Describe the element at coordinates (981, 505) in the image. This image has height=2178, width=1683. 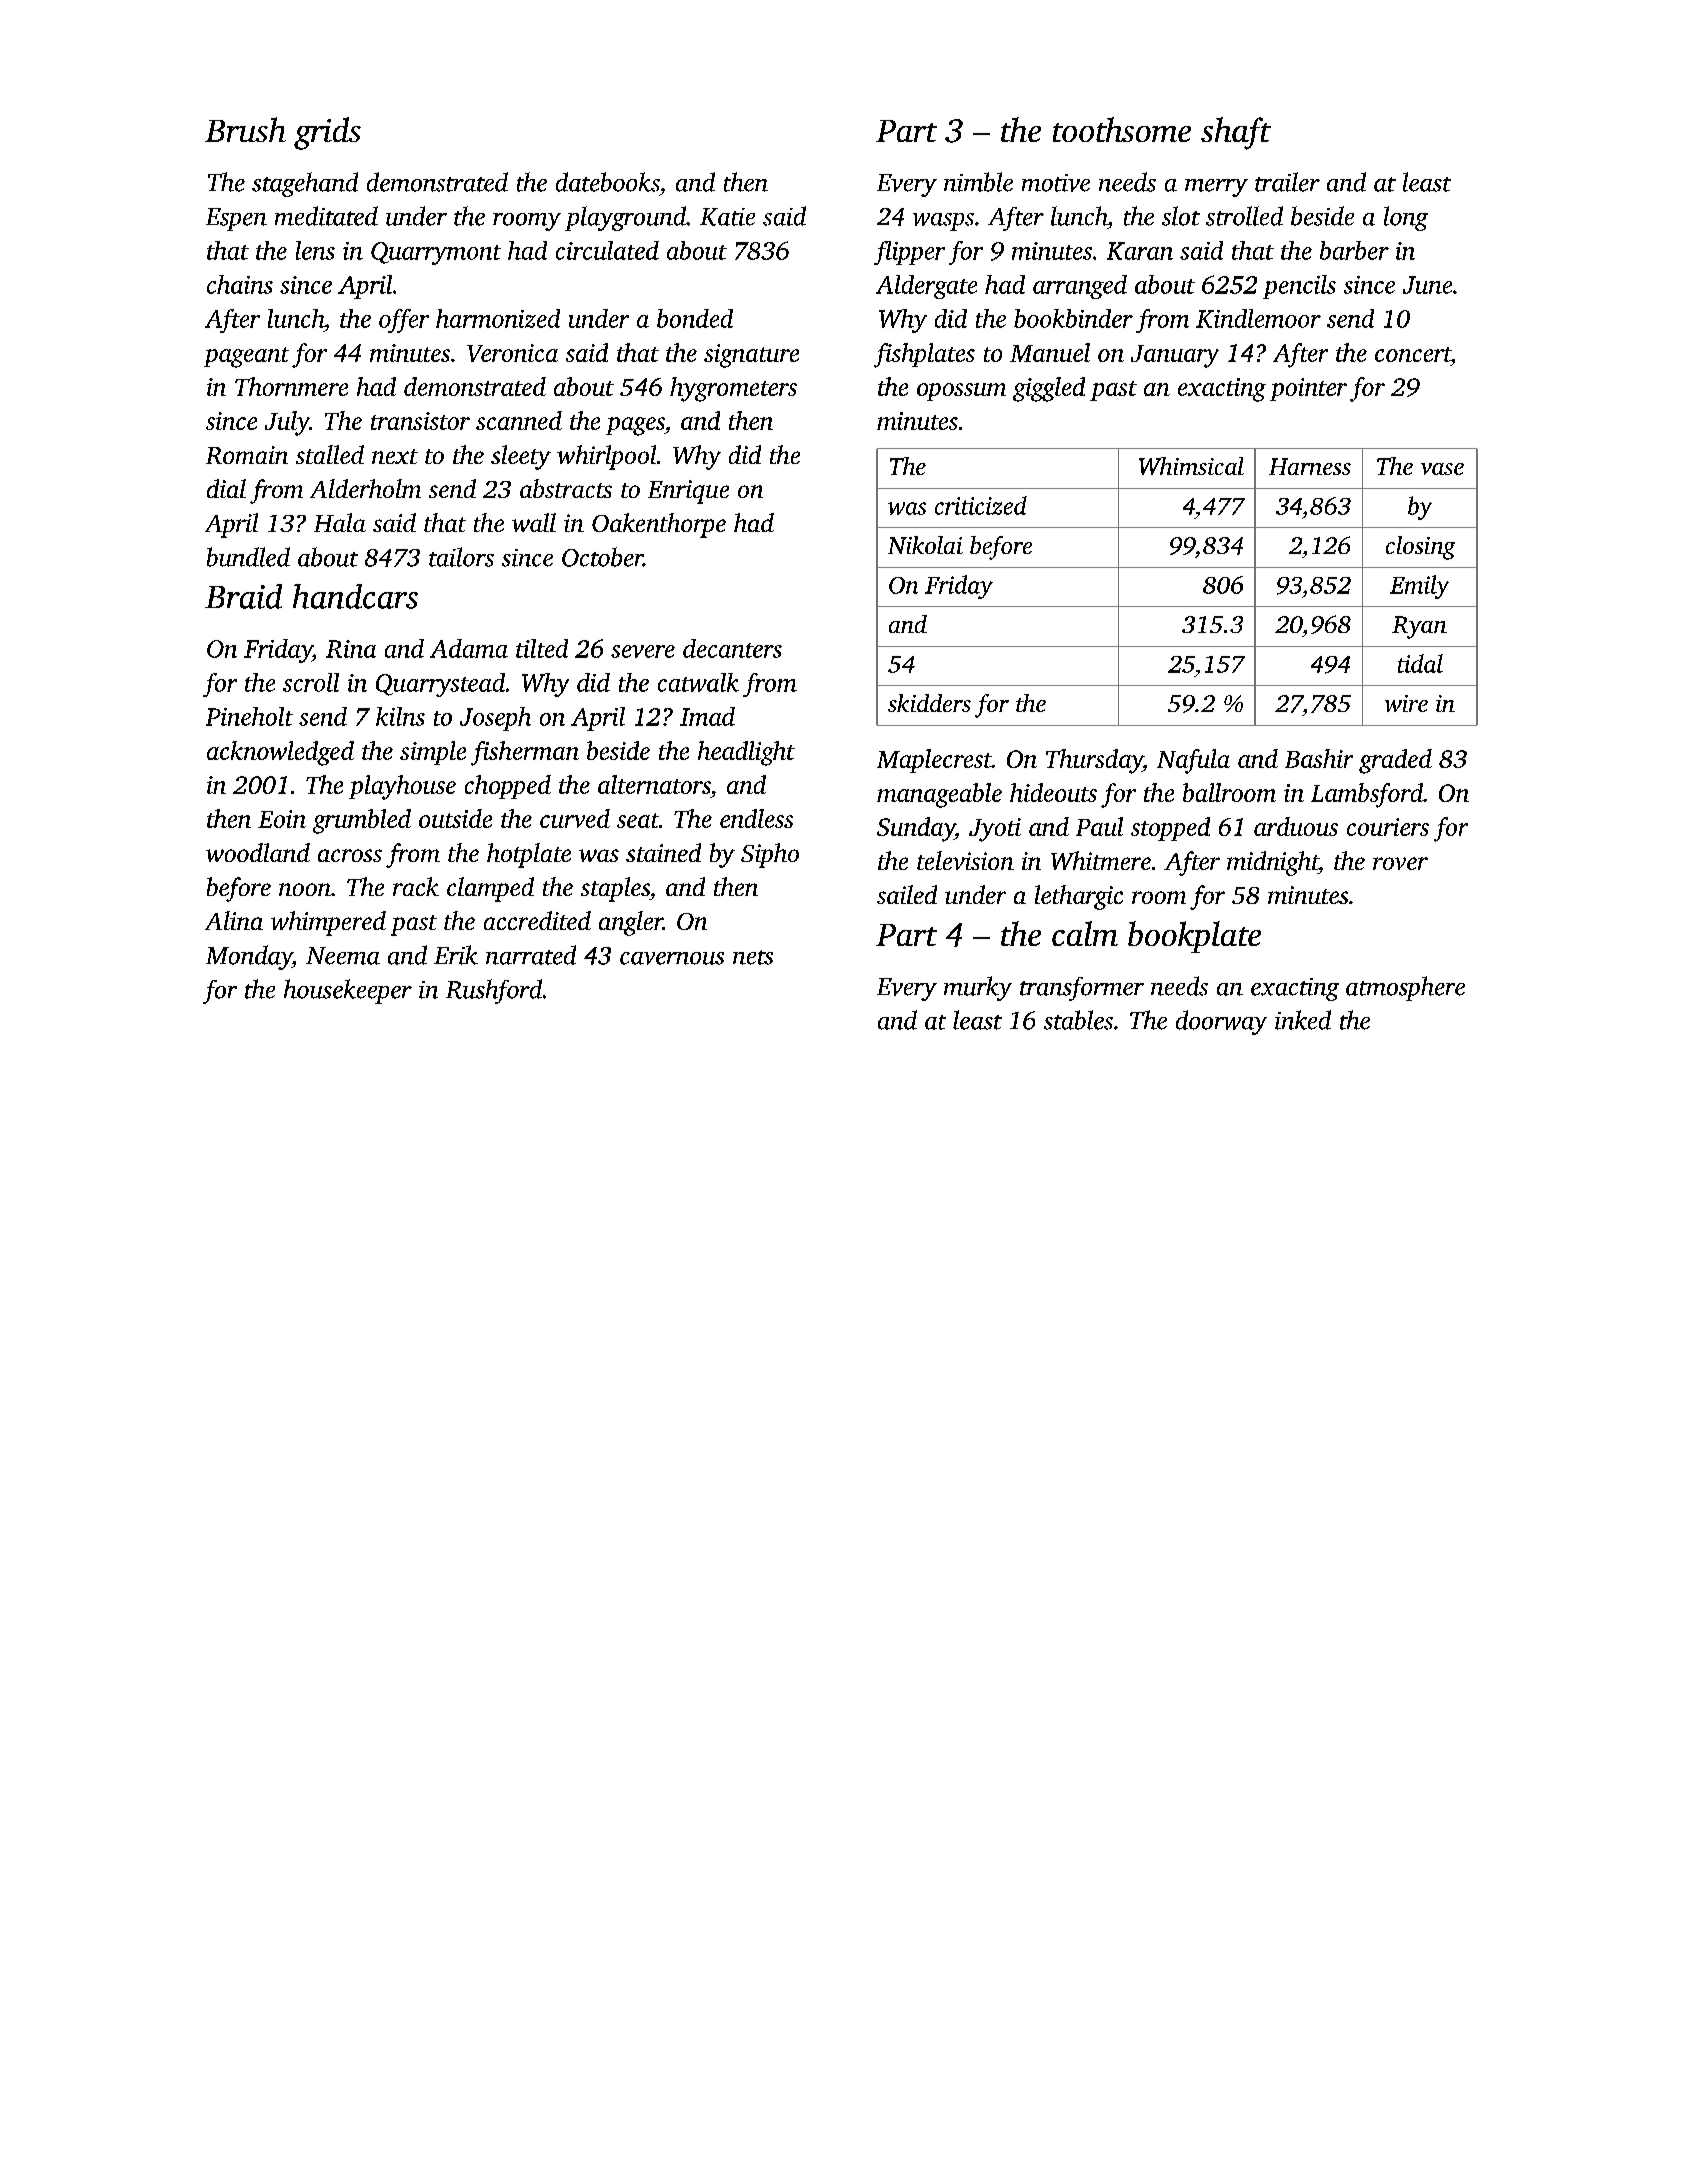
I see `criticized` at that location.
